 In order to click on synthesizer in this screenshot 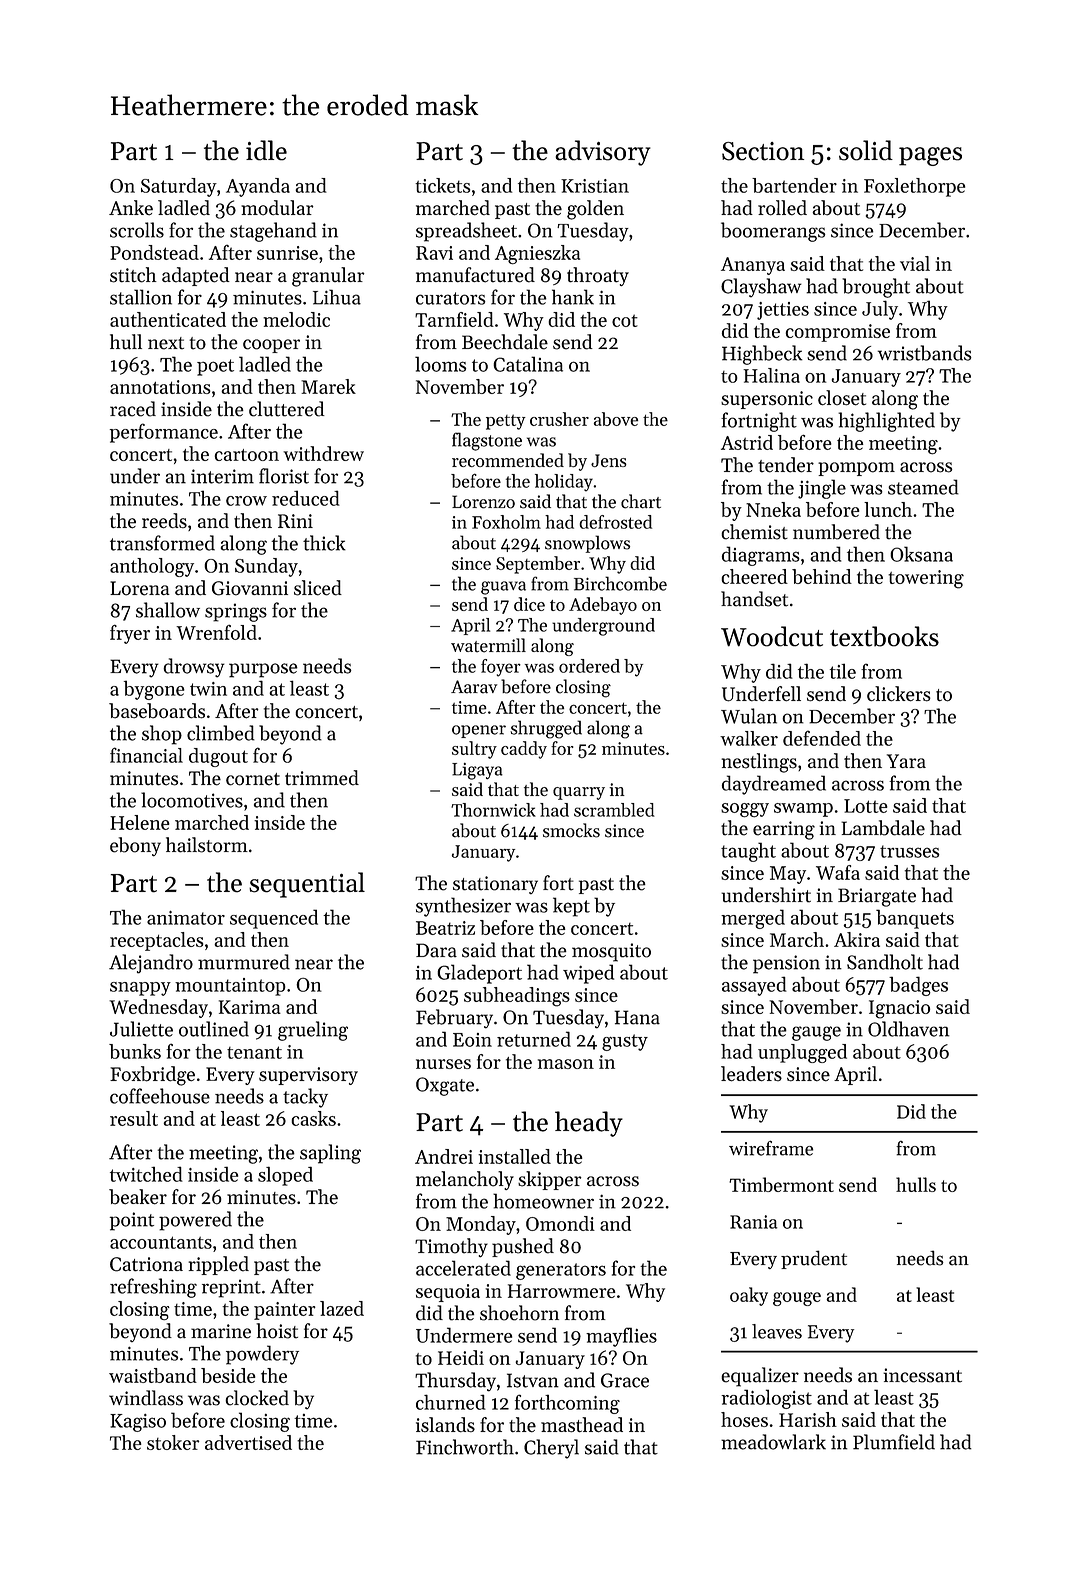, I will do `click(463, 907)`.
